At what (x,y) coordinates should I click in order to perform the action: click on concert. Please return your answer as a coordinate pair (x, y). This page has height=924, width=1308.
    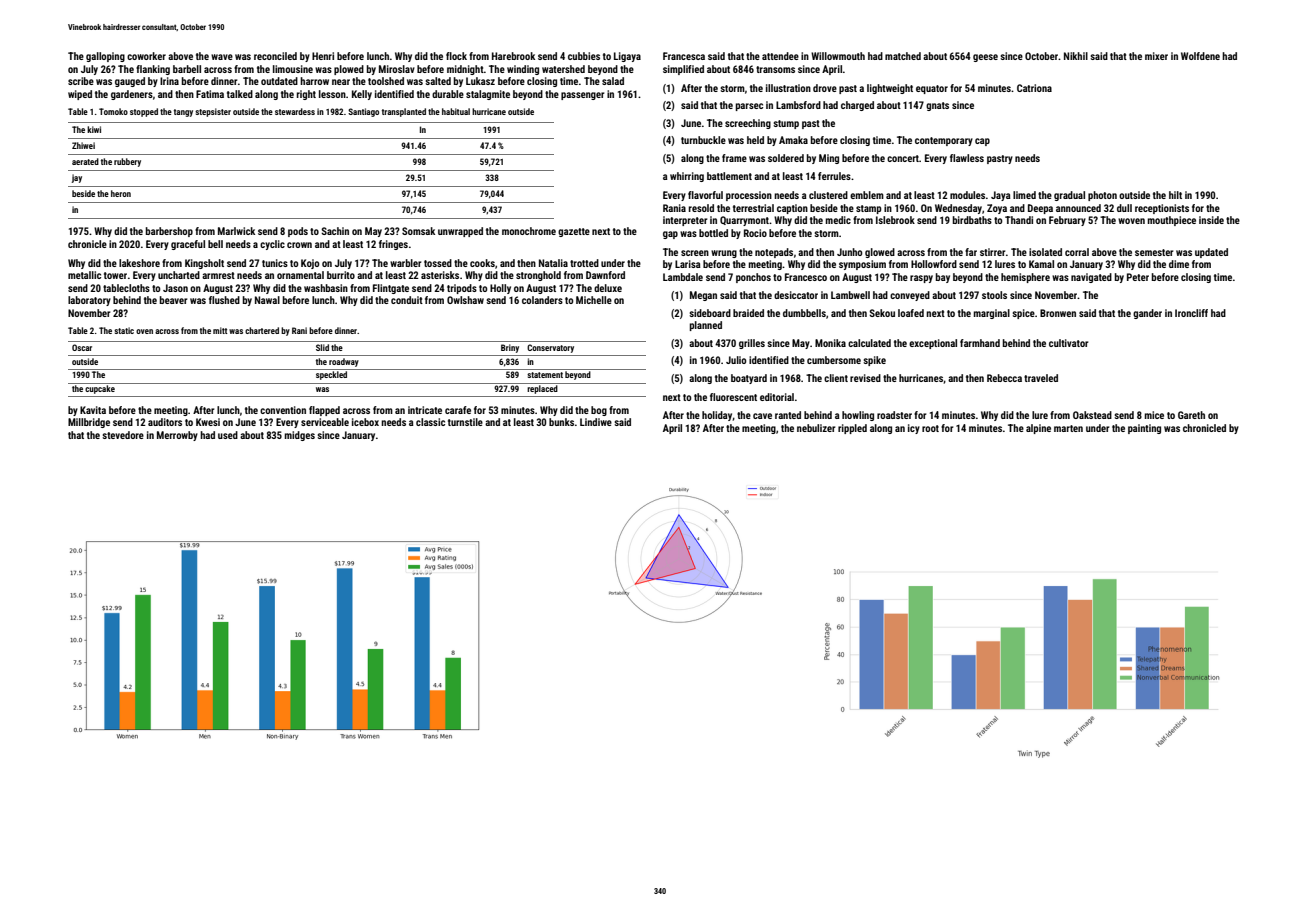
    Looking at the image, I should click on (903, 158).
